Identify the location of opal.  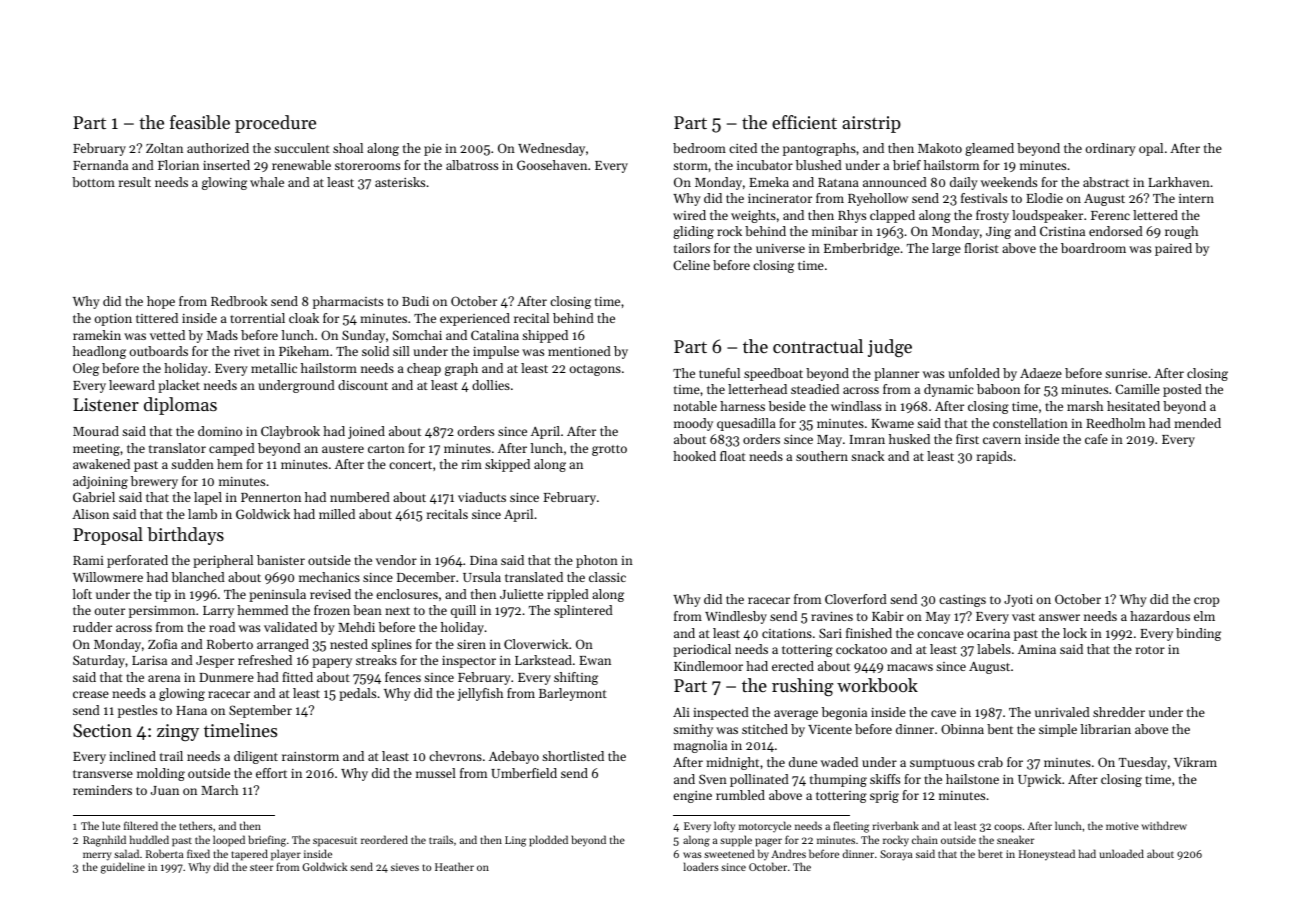
(1151, 149).
